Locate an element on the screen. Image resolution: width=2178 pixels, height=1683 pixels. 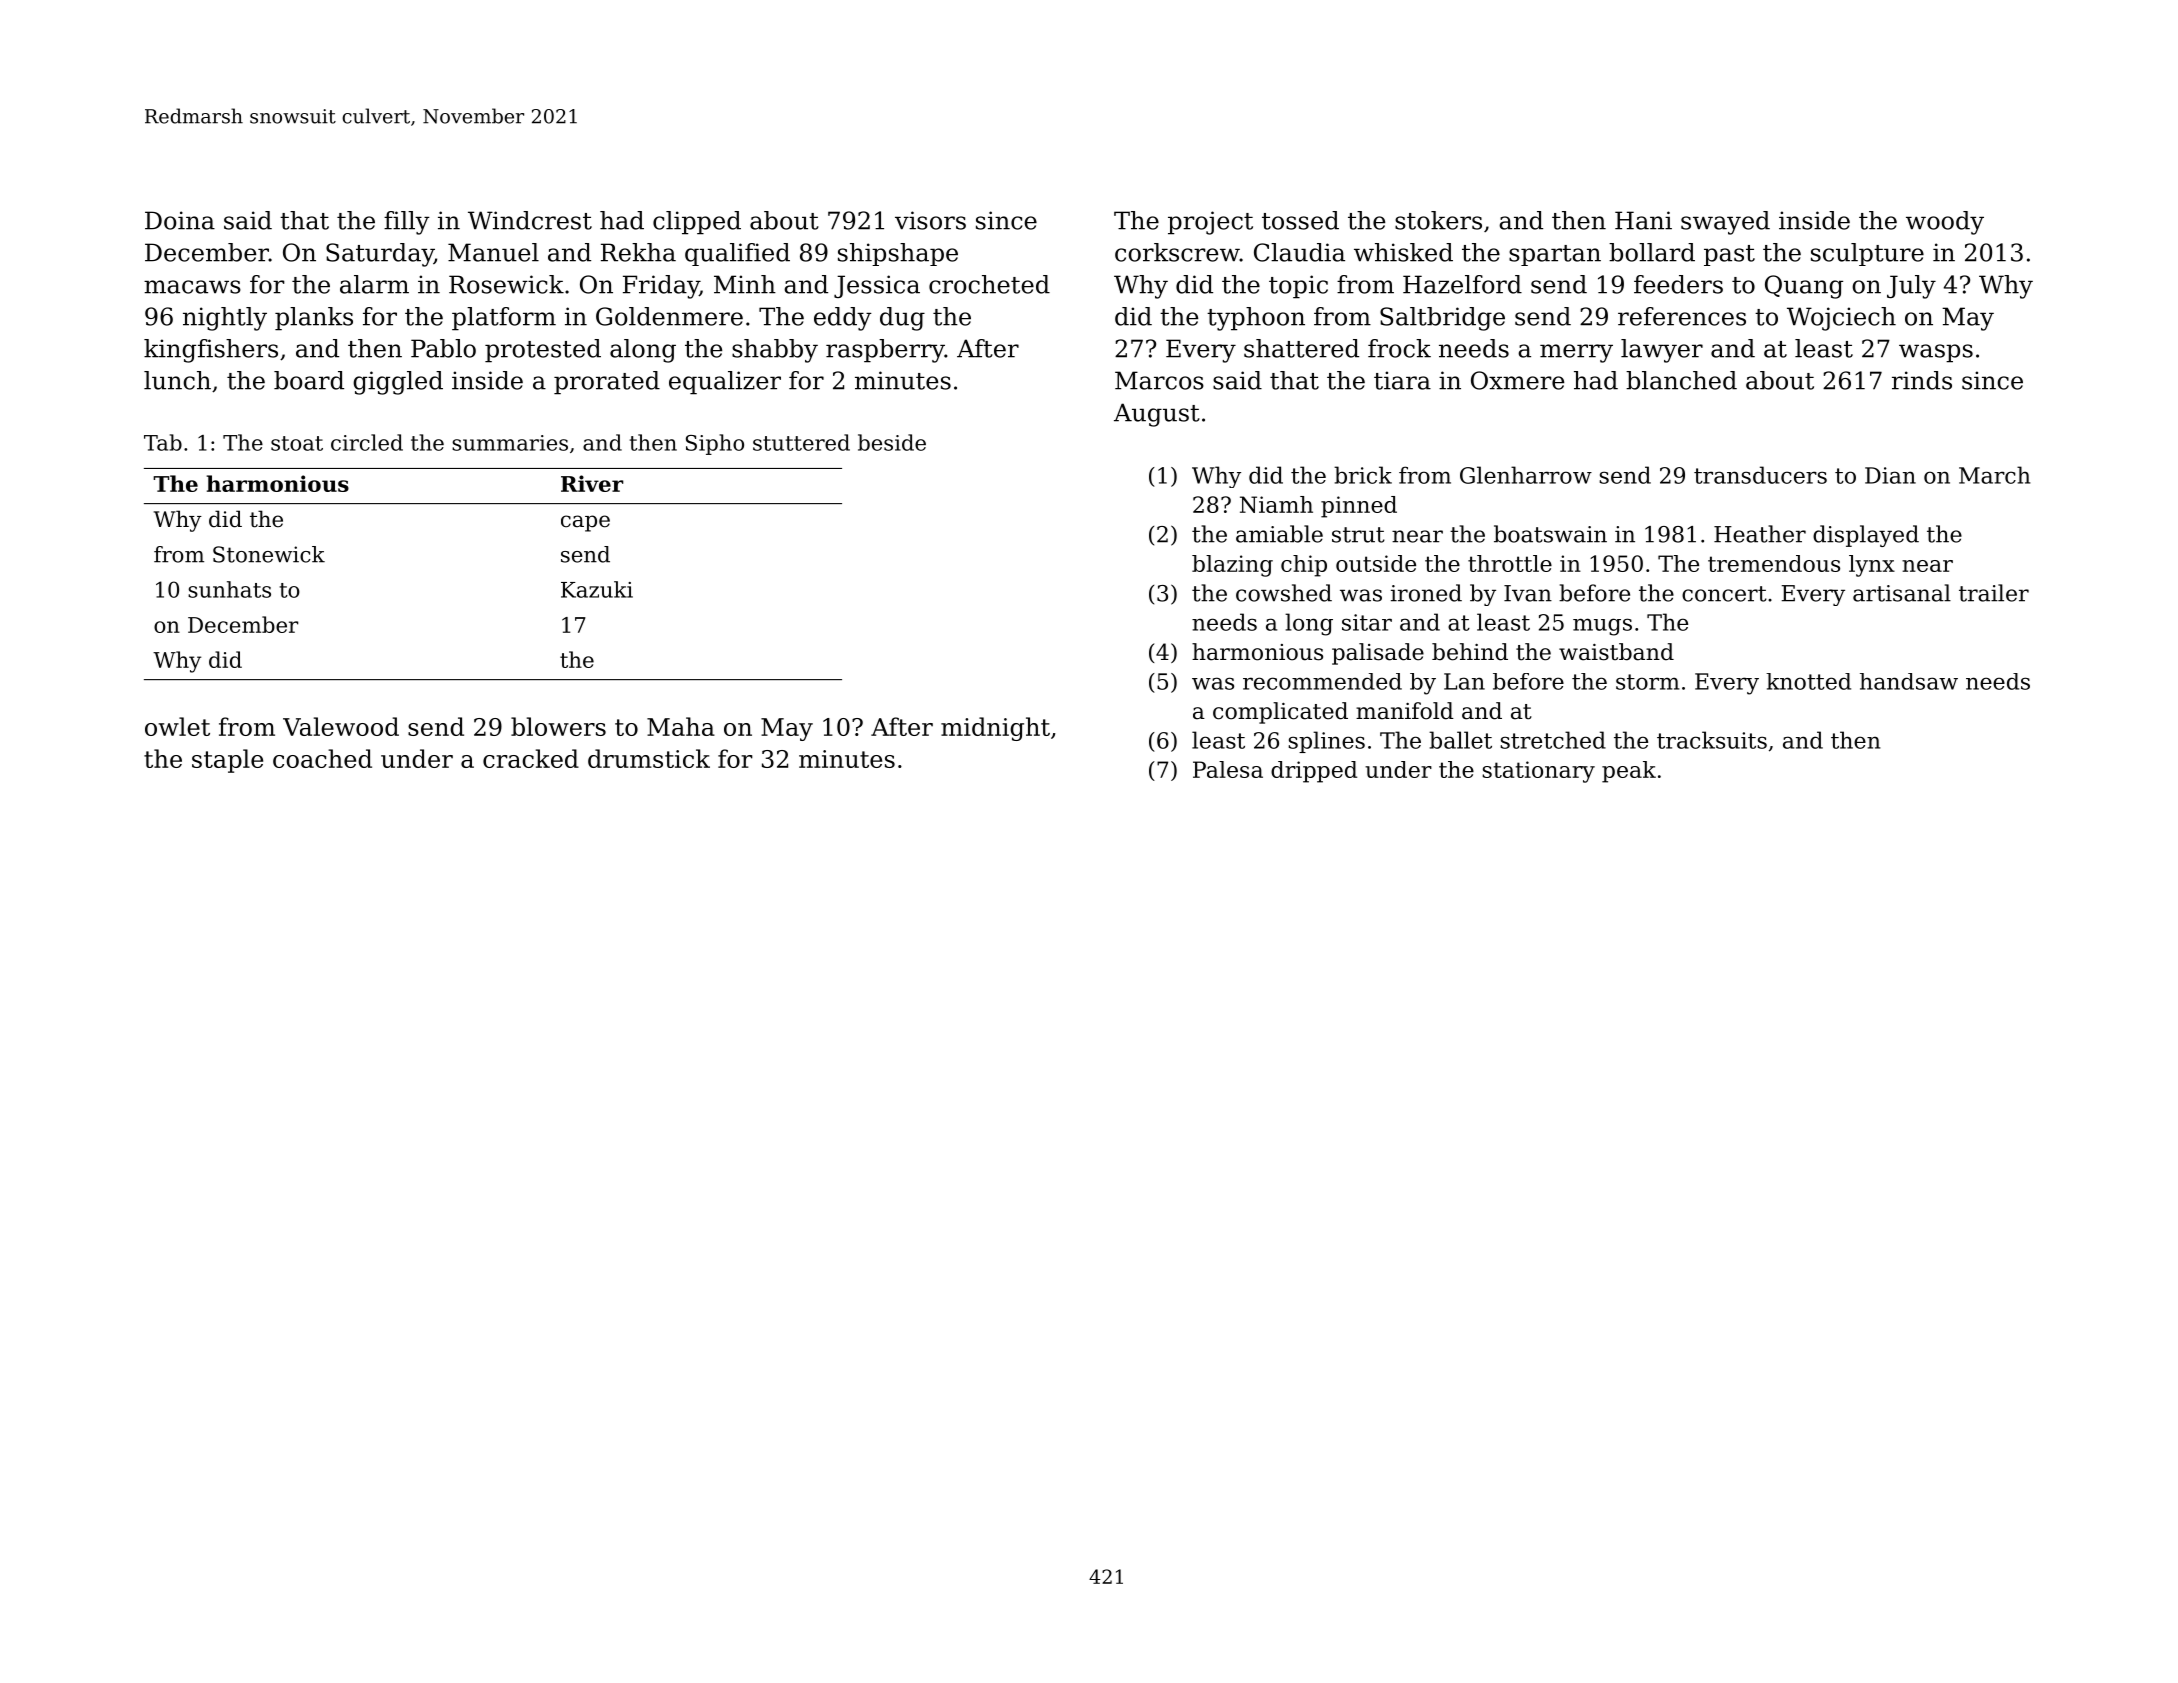
filly is located at coordinates (407, 223).
